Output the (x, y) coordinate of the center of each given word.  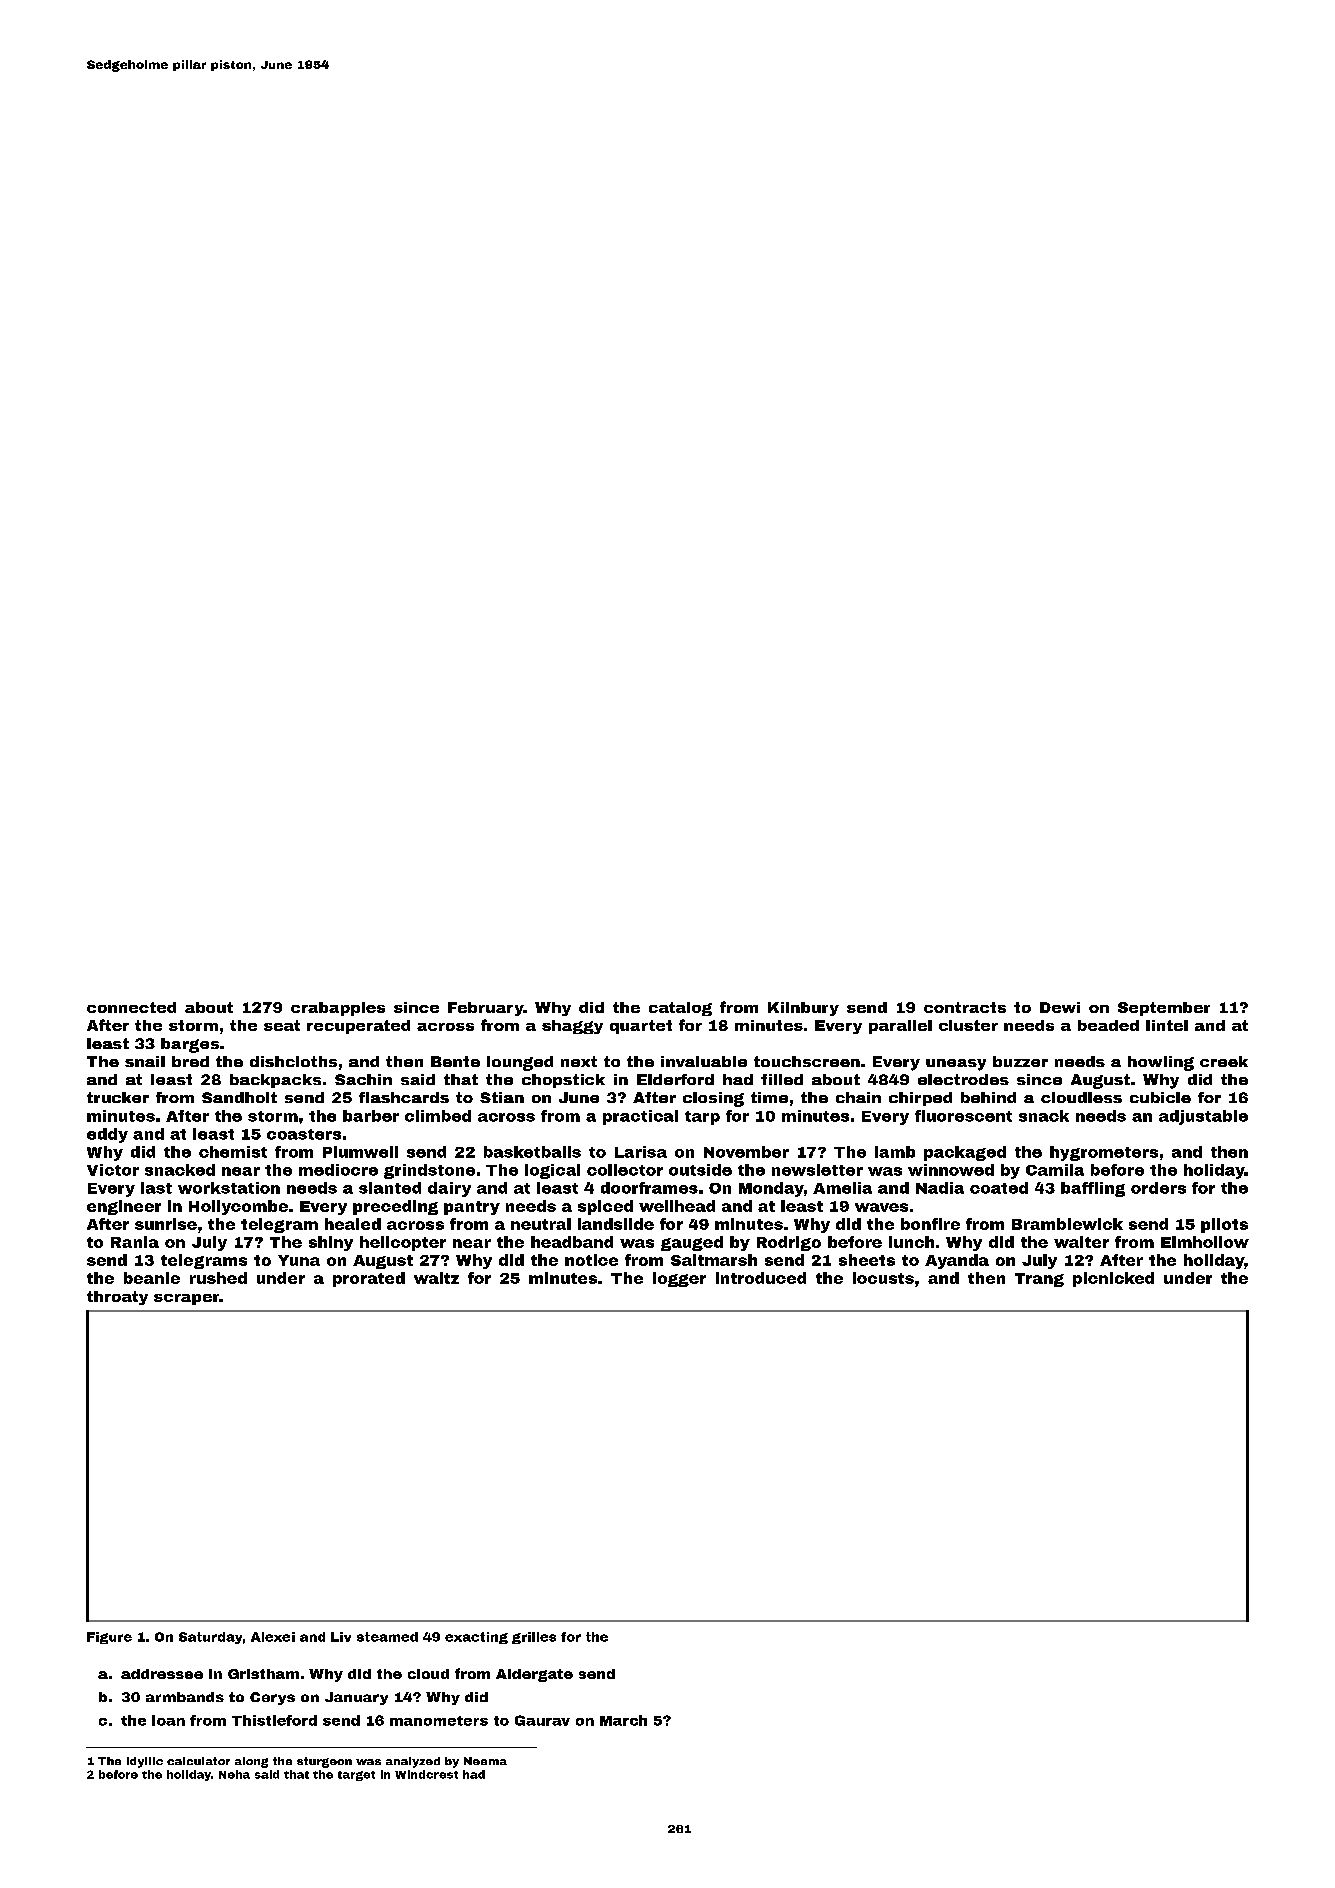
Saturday (210, 1638)
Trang (1039, 1280)
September (1164, 1009)
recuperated (358, 1027)
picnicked (1113, 1279)
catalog (680, 1009)
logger (679, 1279)
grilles (534, 1638)
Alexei (273, 1637)
